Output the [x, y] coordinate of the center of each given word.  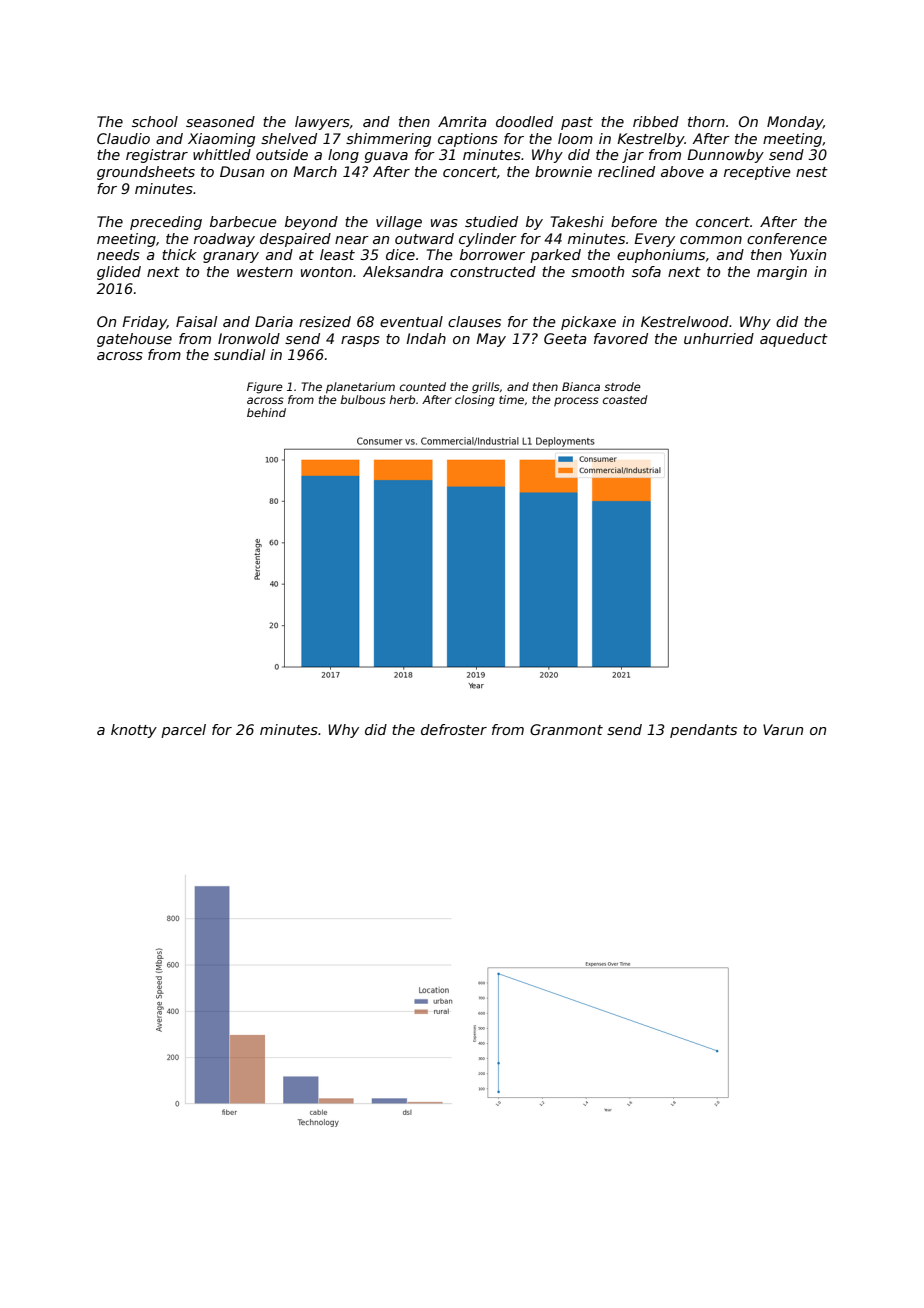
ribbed [656, 121]
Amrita [462, 121]
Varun [783, 729]
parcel [183, 731]
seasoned [220, 121]
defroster [454, 729]
